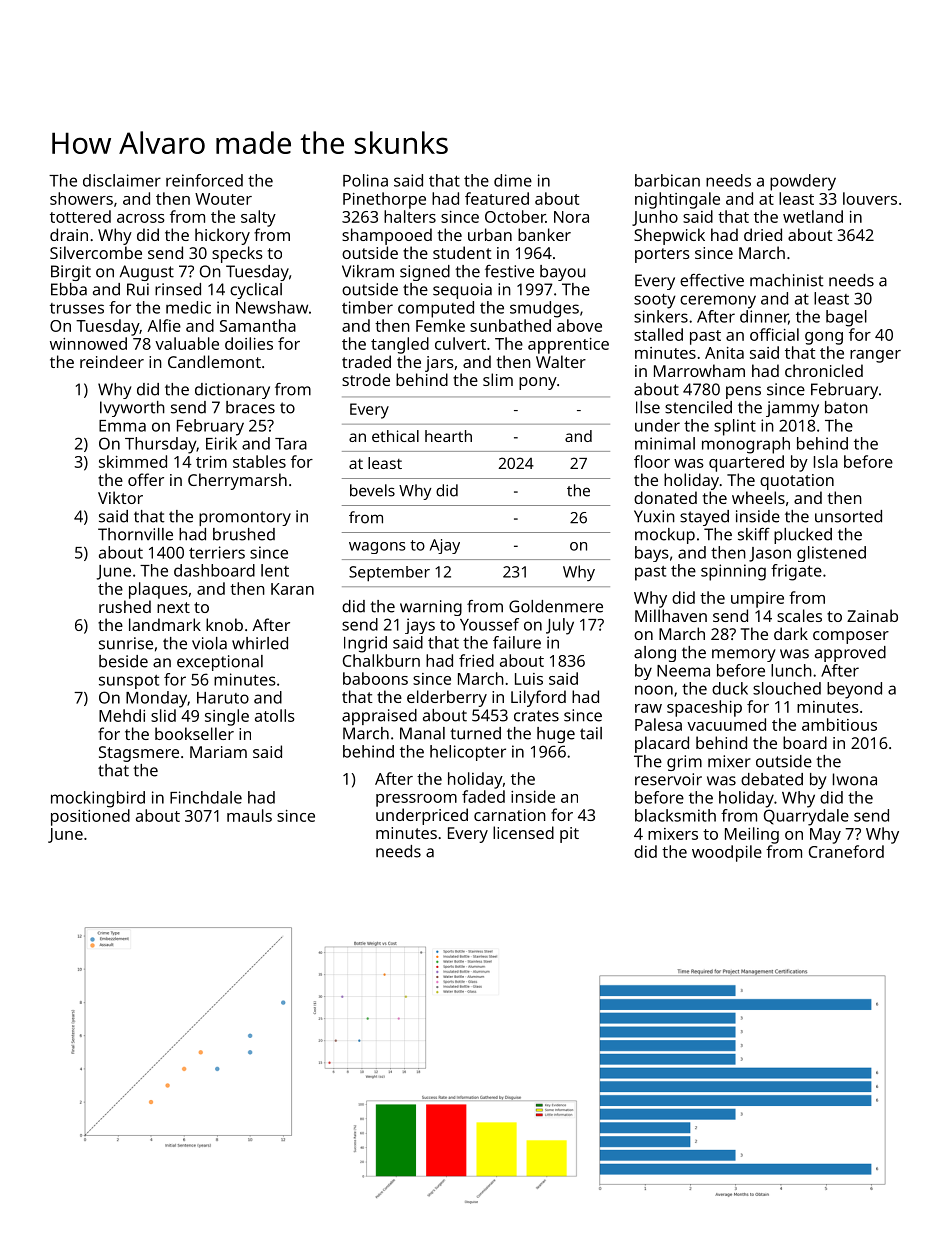 Image resolution: width=952 pixels, height=1233 pixels. What do you see at coordinates (372, 490) in the image?
I see `bevels` at bounding box center [372, 490].
